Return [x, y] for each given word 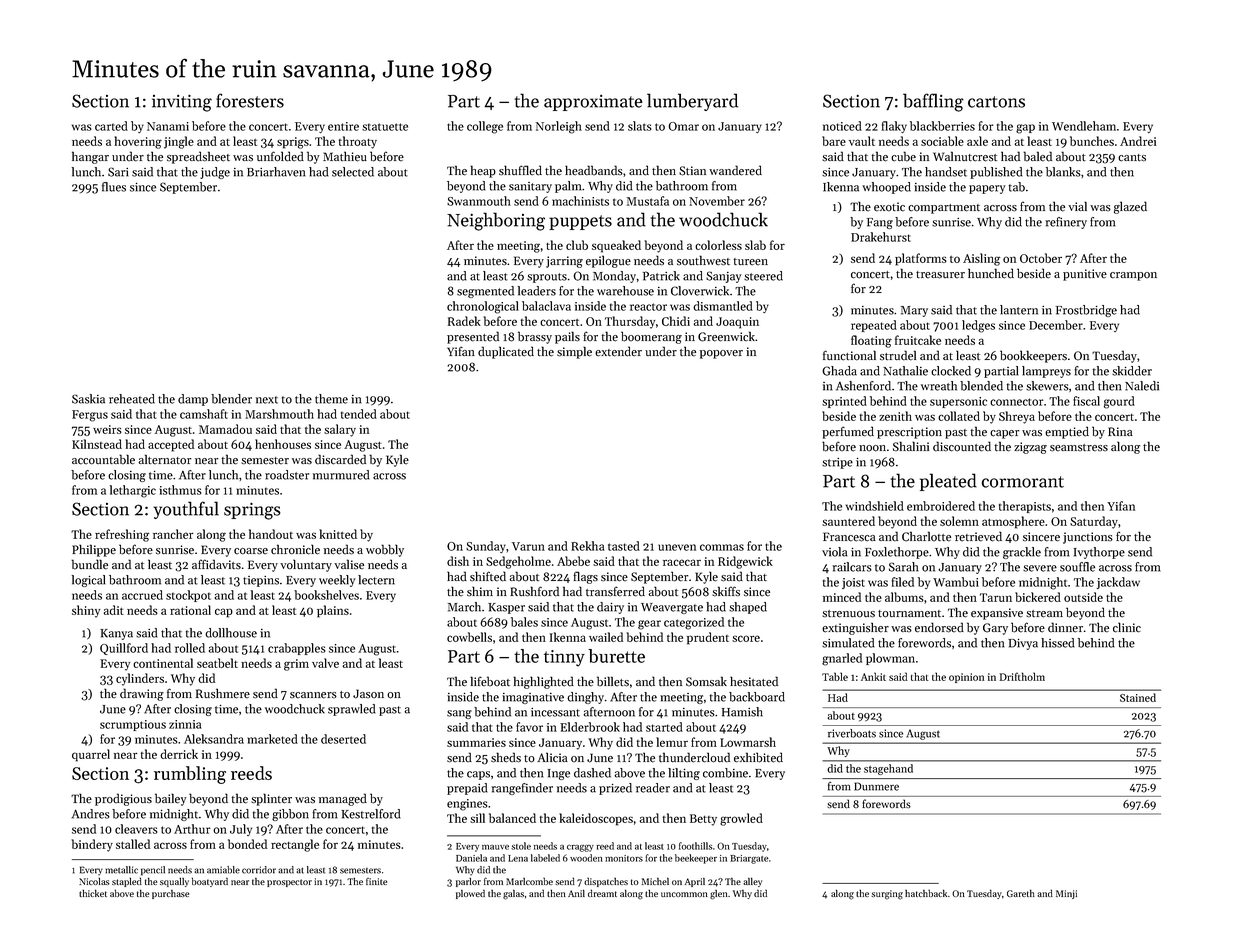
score [746, 638]
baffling [933, 102]
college [485, 127]
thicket [93, 893]
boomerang [651, 337]
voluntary [306, 565]
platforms [921, 259]
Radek [464, 321]
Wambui [956, 582]
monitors [624, 858]
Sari [118, 172]
